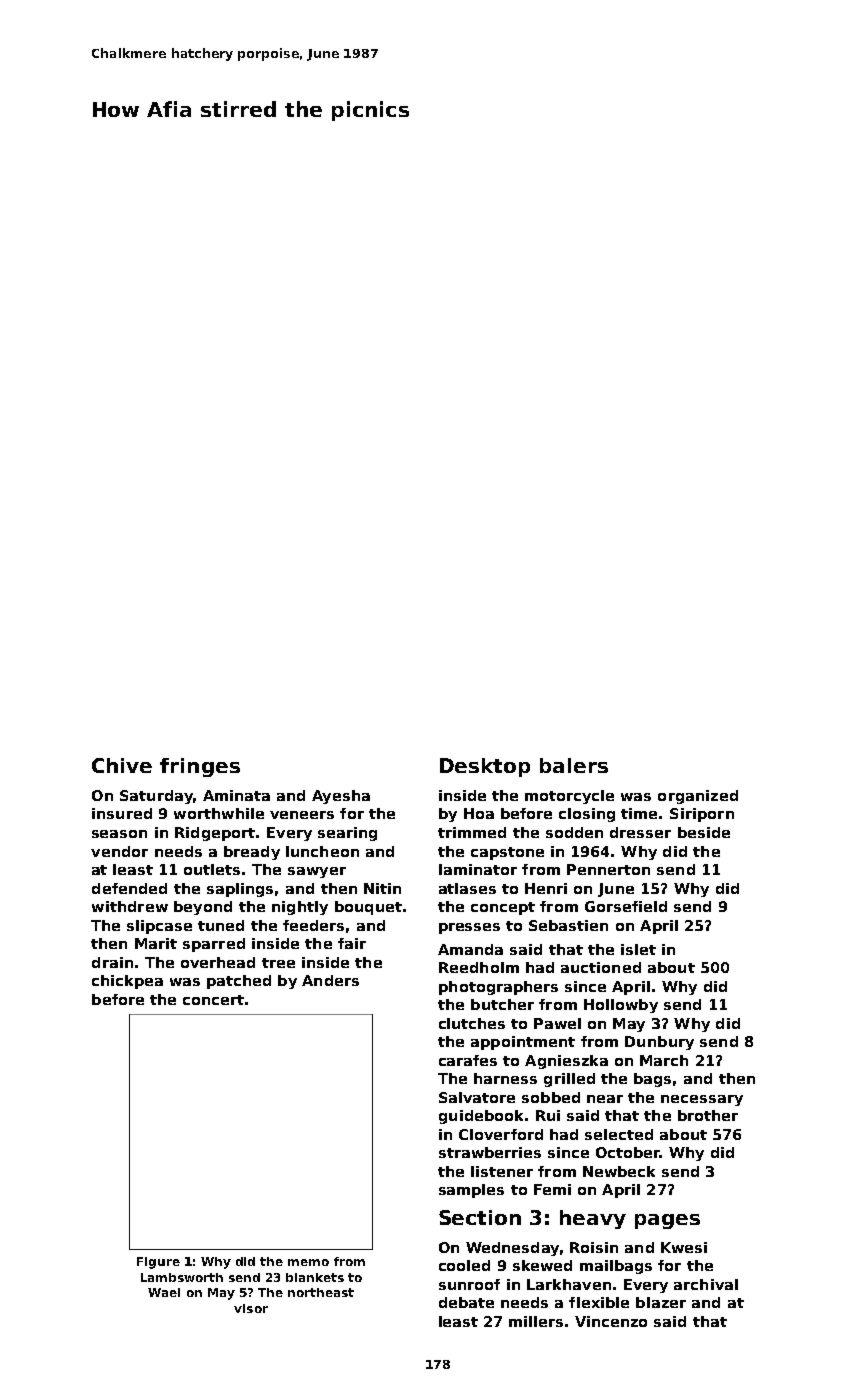 The height and width of the image is (1400, 849). What do you see at coordinates (466, 1302) in the image?
I see `debate` at bounding box center [466, 1302].
